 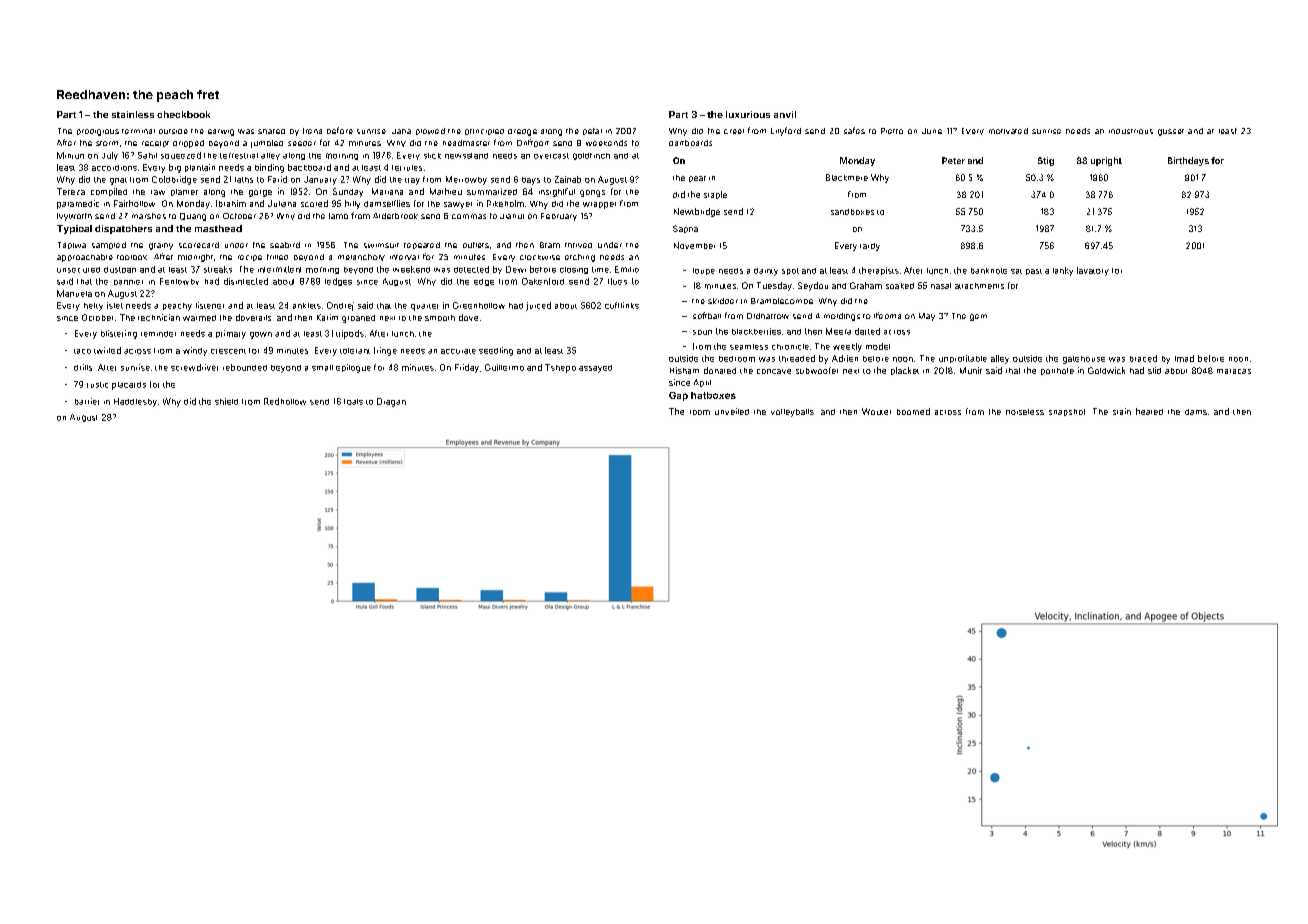 What do you see at coordinates (484, 132) in the screenshot?
I see `principled` at bounding box center [484, 132].
